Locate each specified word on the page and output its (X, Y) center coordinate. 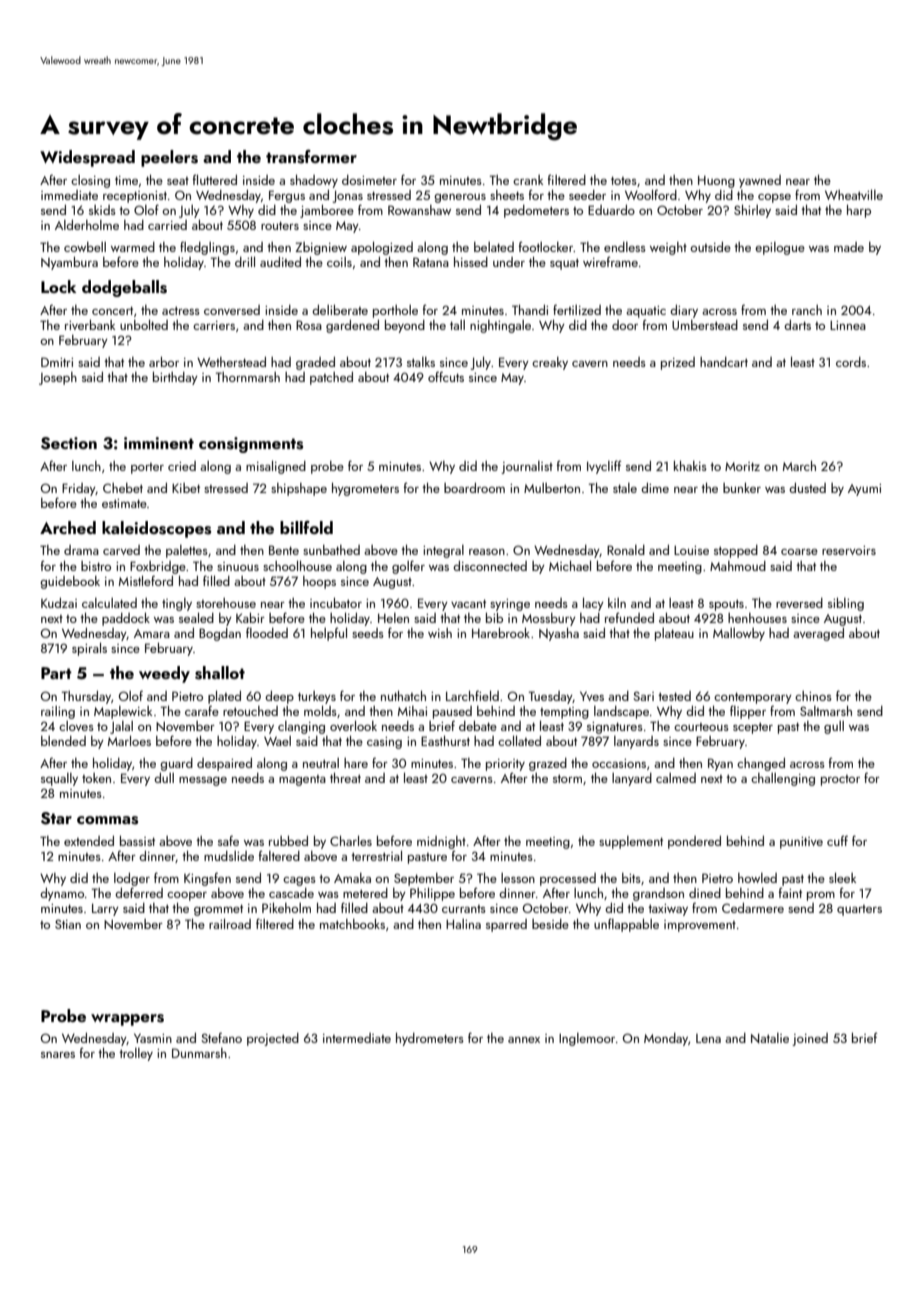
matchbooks (352, 923)
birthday (175, 378)
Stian (68, 924)
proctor (840, 780)
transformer (311, 157)
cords (851, 362)
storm (567, 779)
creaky (550, 363)
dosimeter (369, 180)
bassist (137, 841)
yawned (760, 181)
